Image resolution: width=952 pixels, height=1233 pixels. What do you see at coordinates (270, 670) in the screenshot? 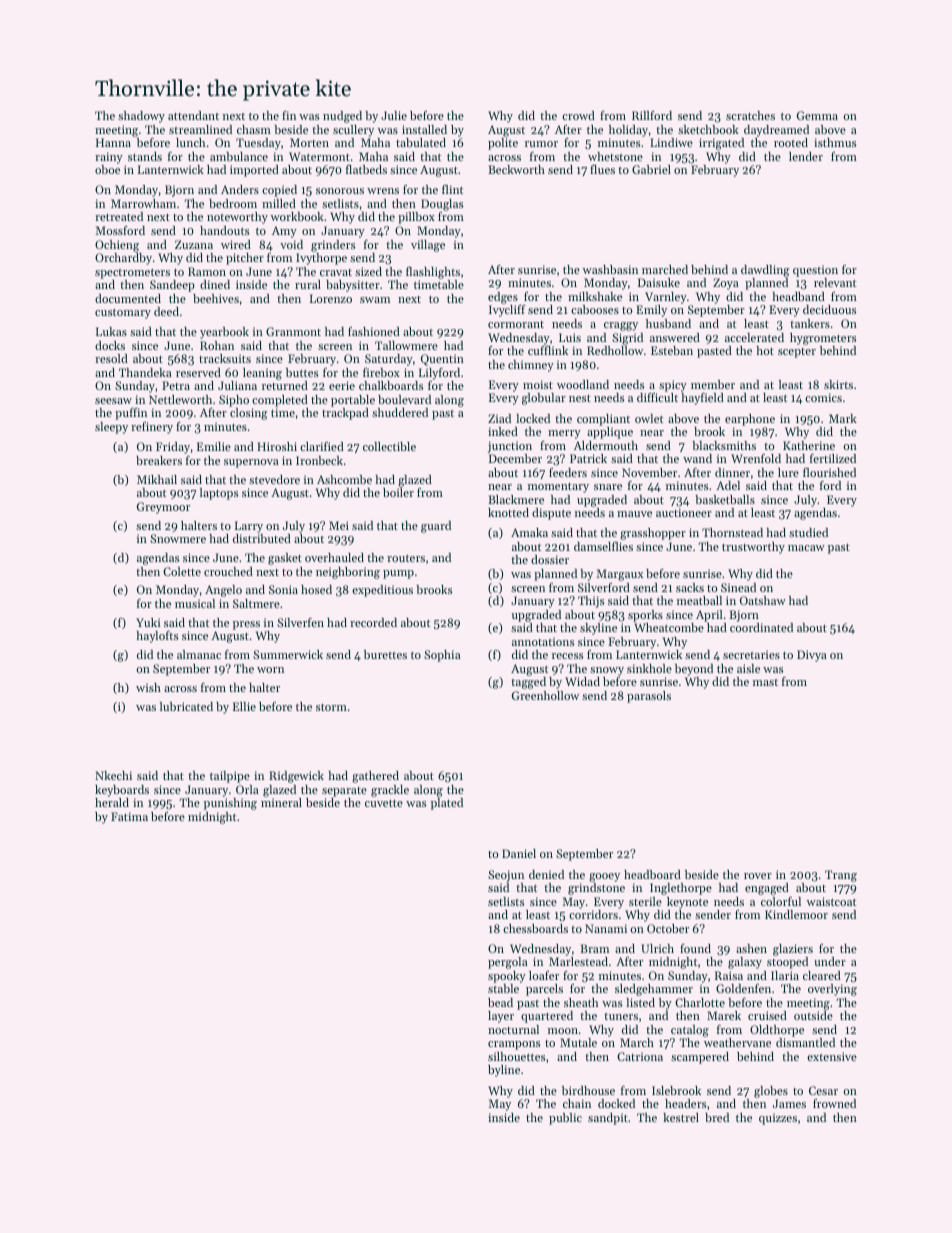
I see `worn` at bounding box center [270, 670].
